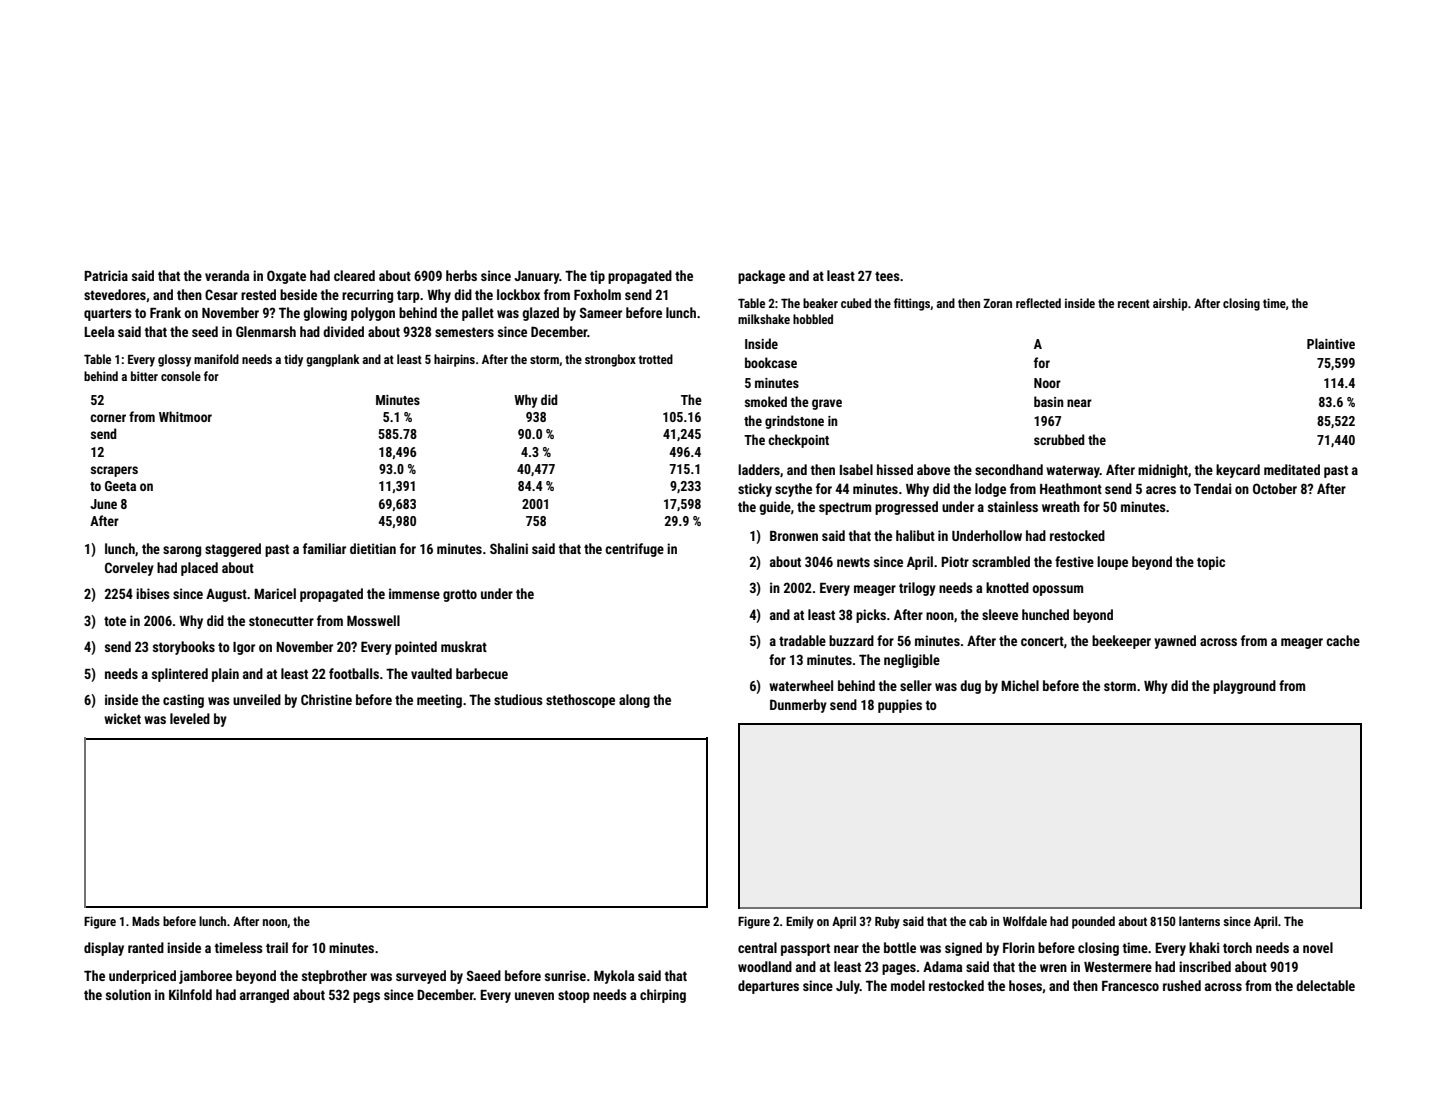  I want to click on stethoscope, so click(580, 701).
